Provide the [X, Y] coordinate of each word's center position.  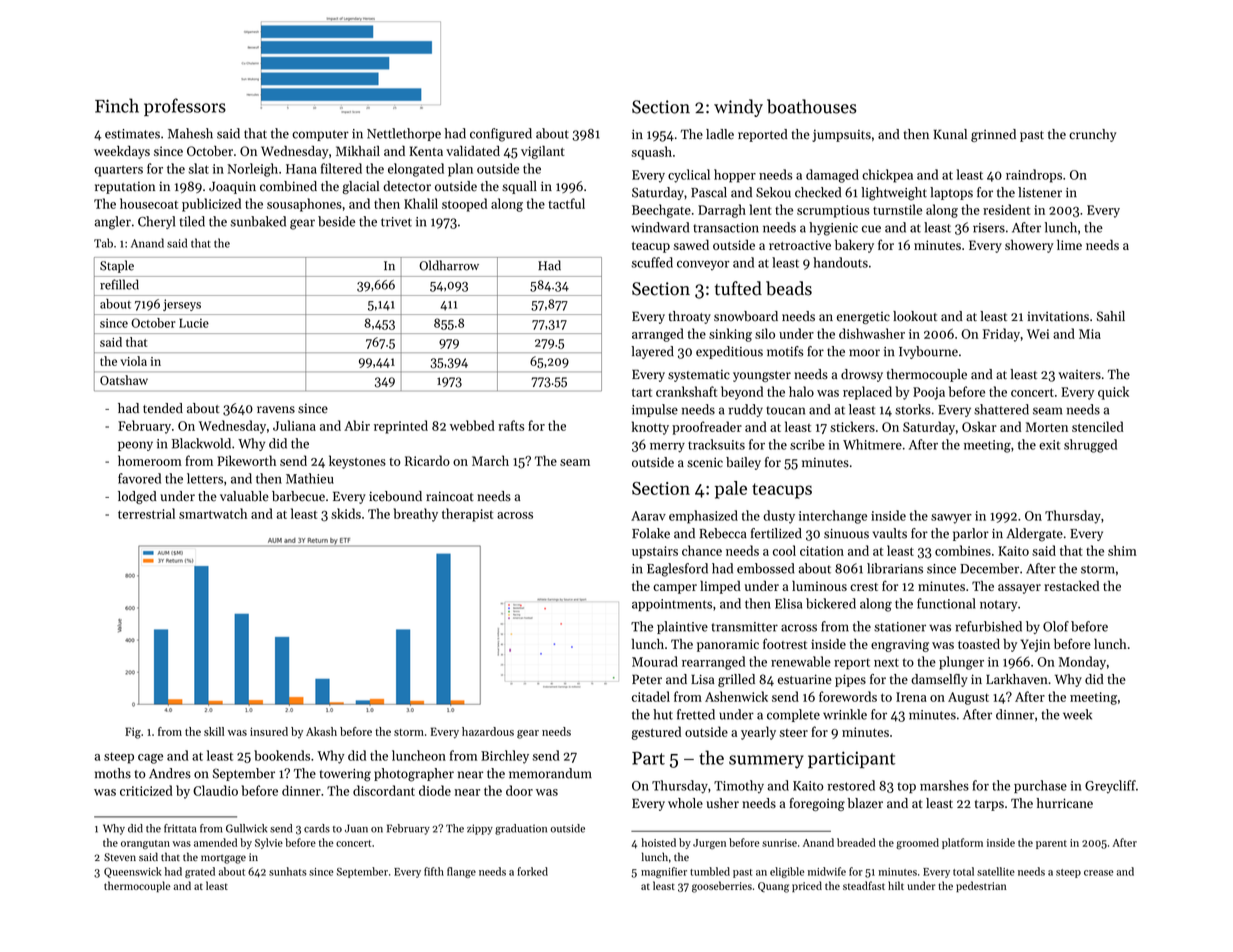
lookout [915, 316]
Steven [120, 857]
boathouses [812, 106]
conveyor [703, 265]
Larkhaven [1017, 679]
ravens [276, 410]
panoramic [728, 645]
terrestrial [146, 513]
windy [738, 108]
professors [185, 107]
